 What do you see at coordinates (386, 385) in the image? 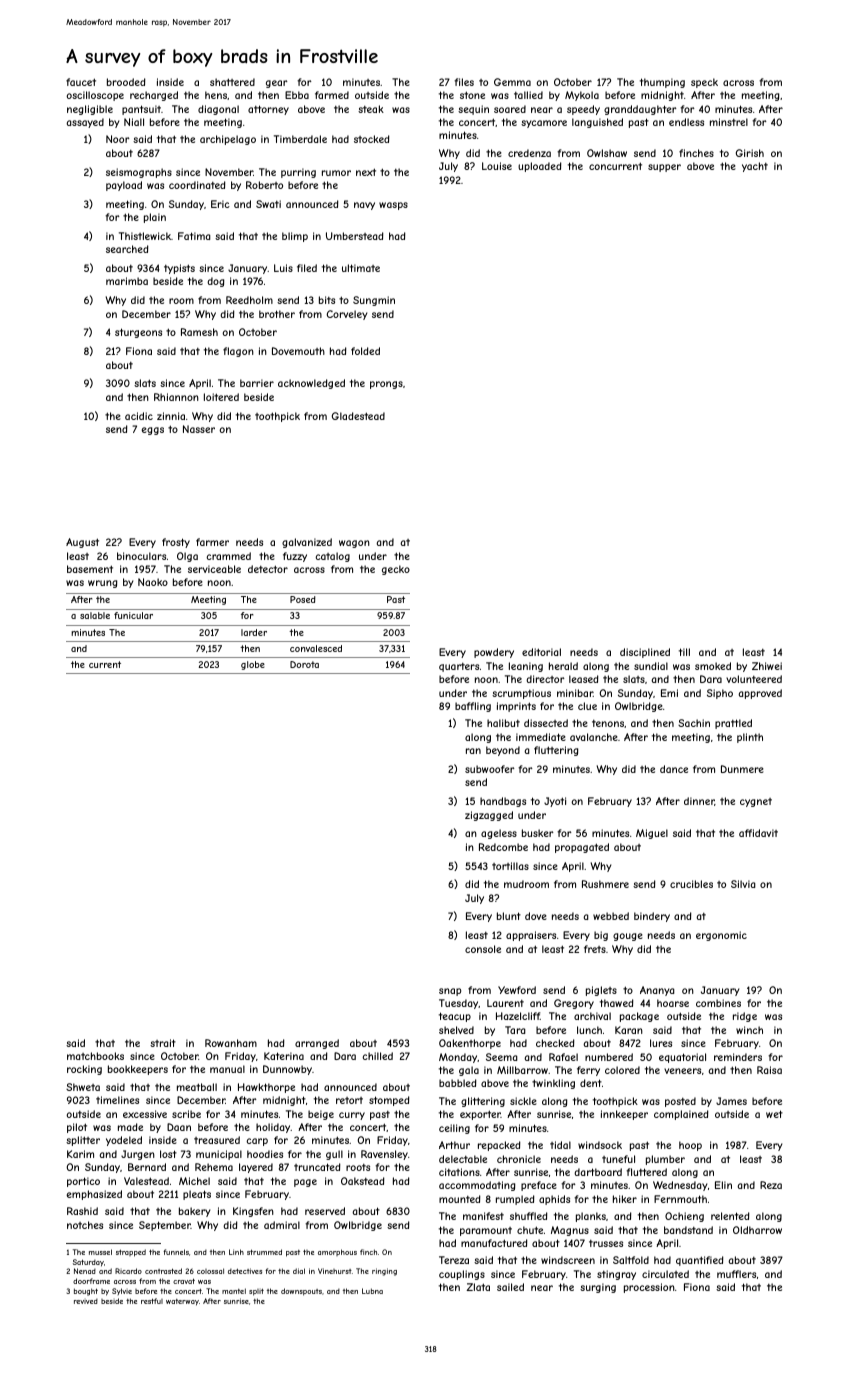
I see `prongs` at bounding box center [386, 385].
